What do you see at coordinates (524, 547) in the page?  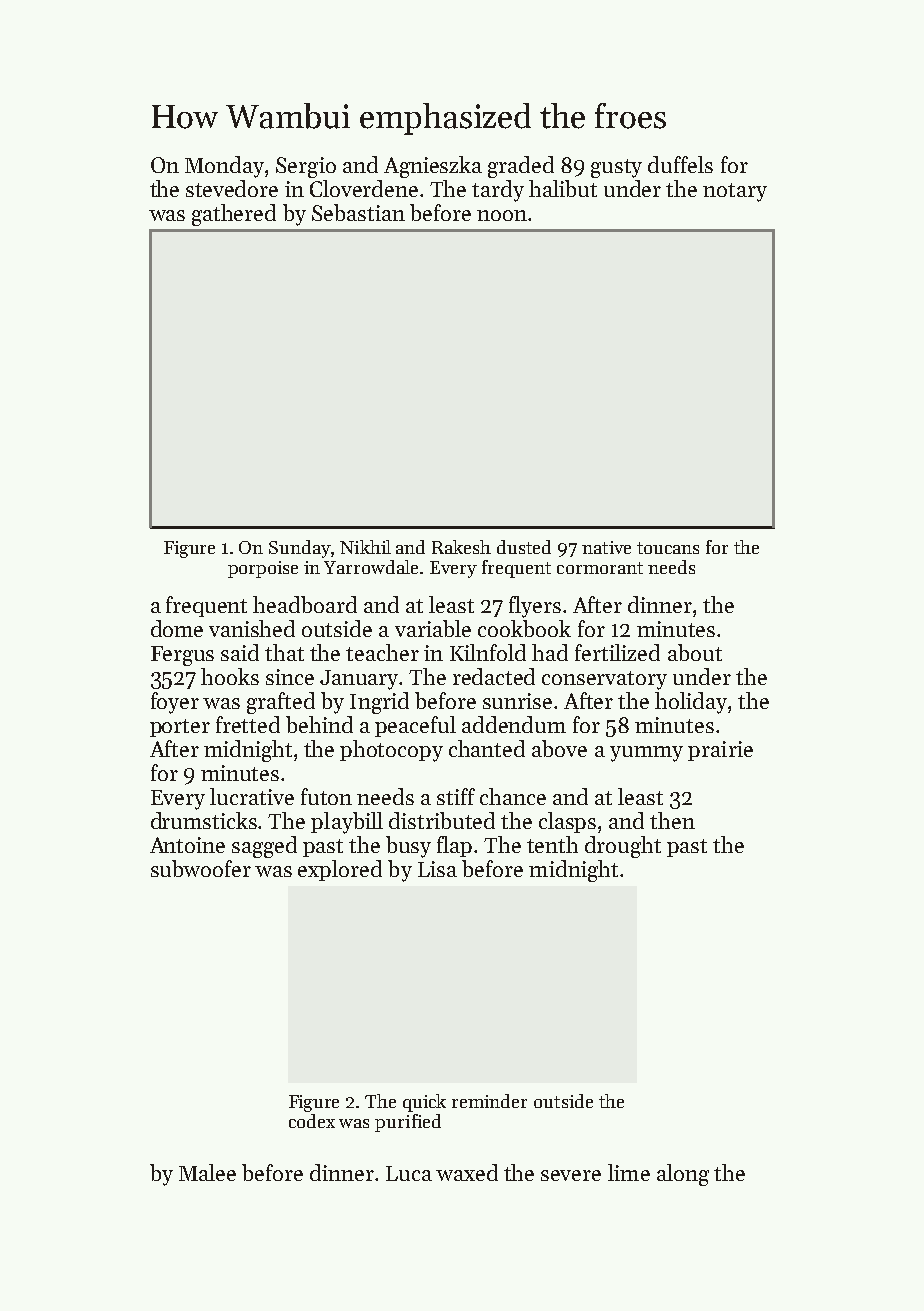 I see `dusted` at bounding box center [524, 547].
